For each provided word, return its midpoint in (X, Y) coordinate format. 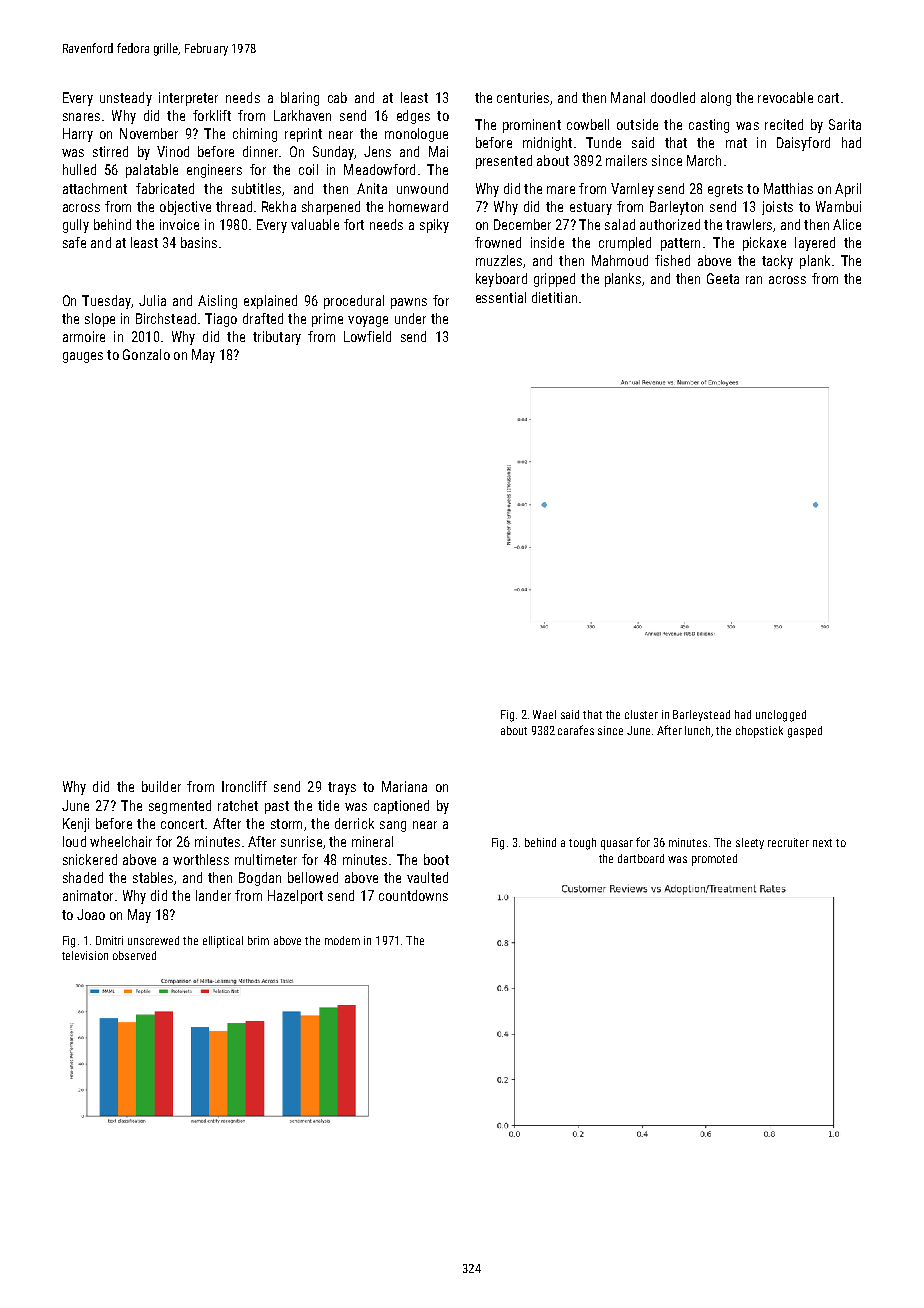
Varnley (632, 190)
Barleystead (701, 715)
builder (161, 786)
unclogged (781, 716)
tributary (277, 338)
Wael (544, 714)
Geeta (723, 278)
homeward (418, 206)
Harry (78, 135)
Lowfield (367, 336)
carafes (576, 730)
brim (258, 940)
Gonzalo (146, 354)
